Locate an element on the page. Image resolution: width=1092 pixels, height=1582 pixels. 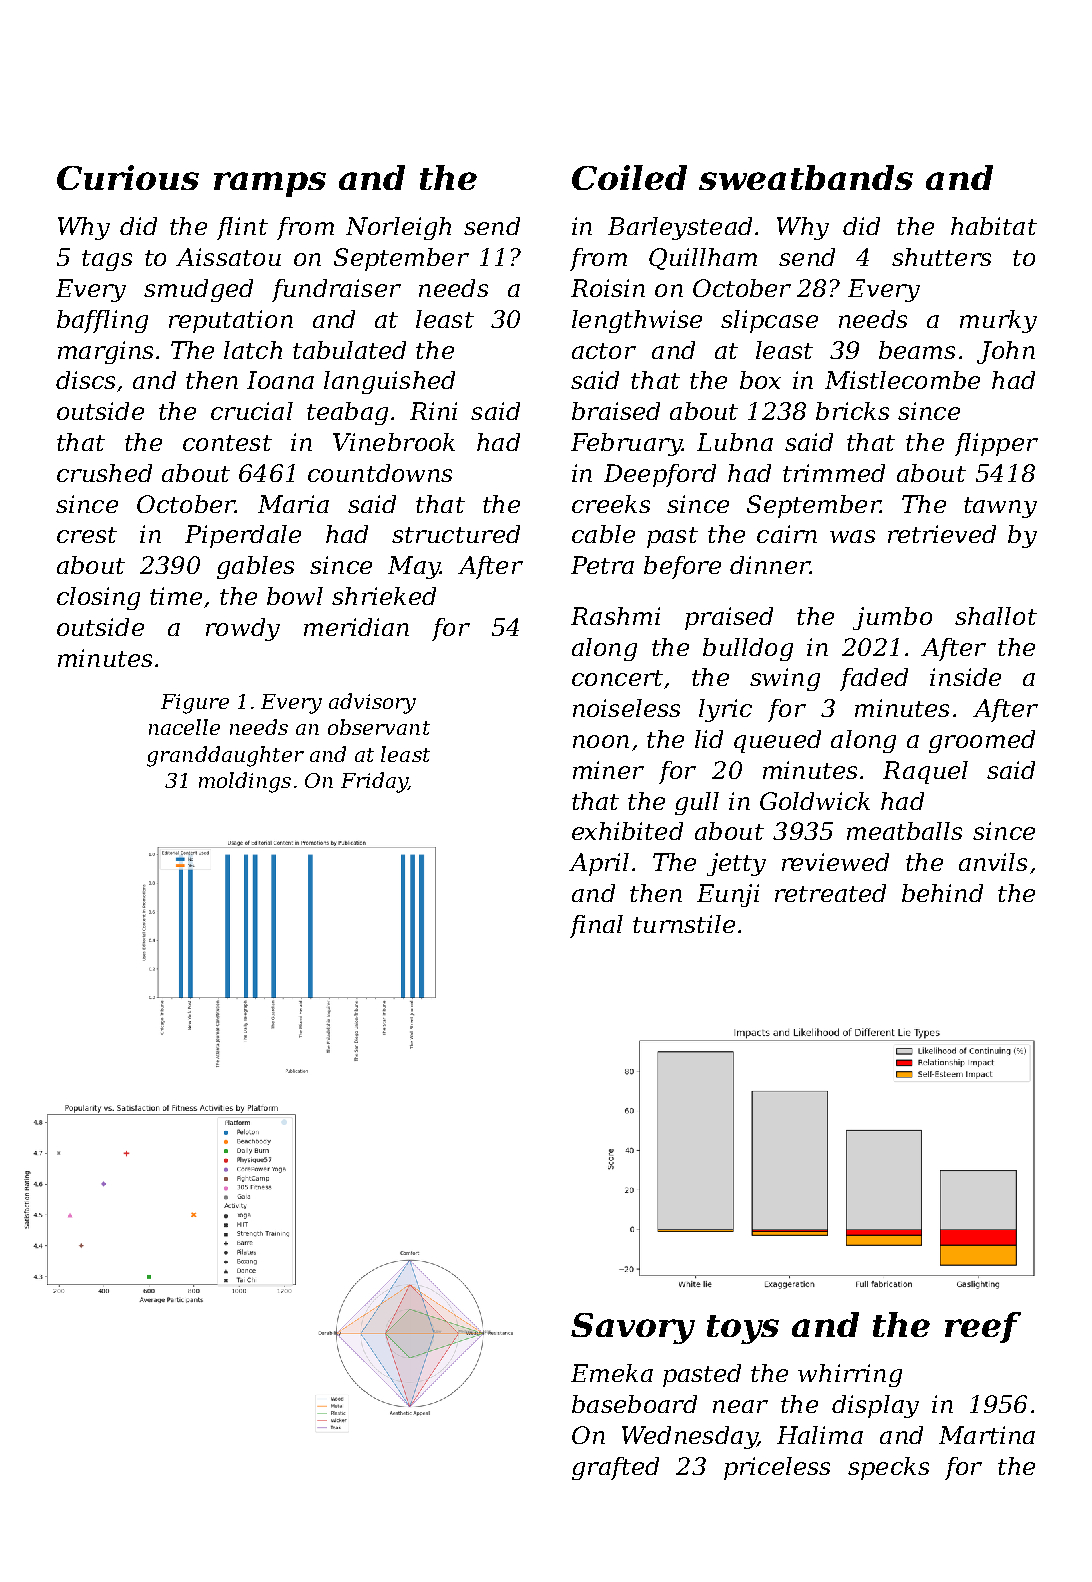
Emeka is located at coordinates (612, 1373).
